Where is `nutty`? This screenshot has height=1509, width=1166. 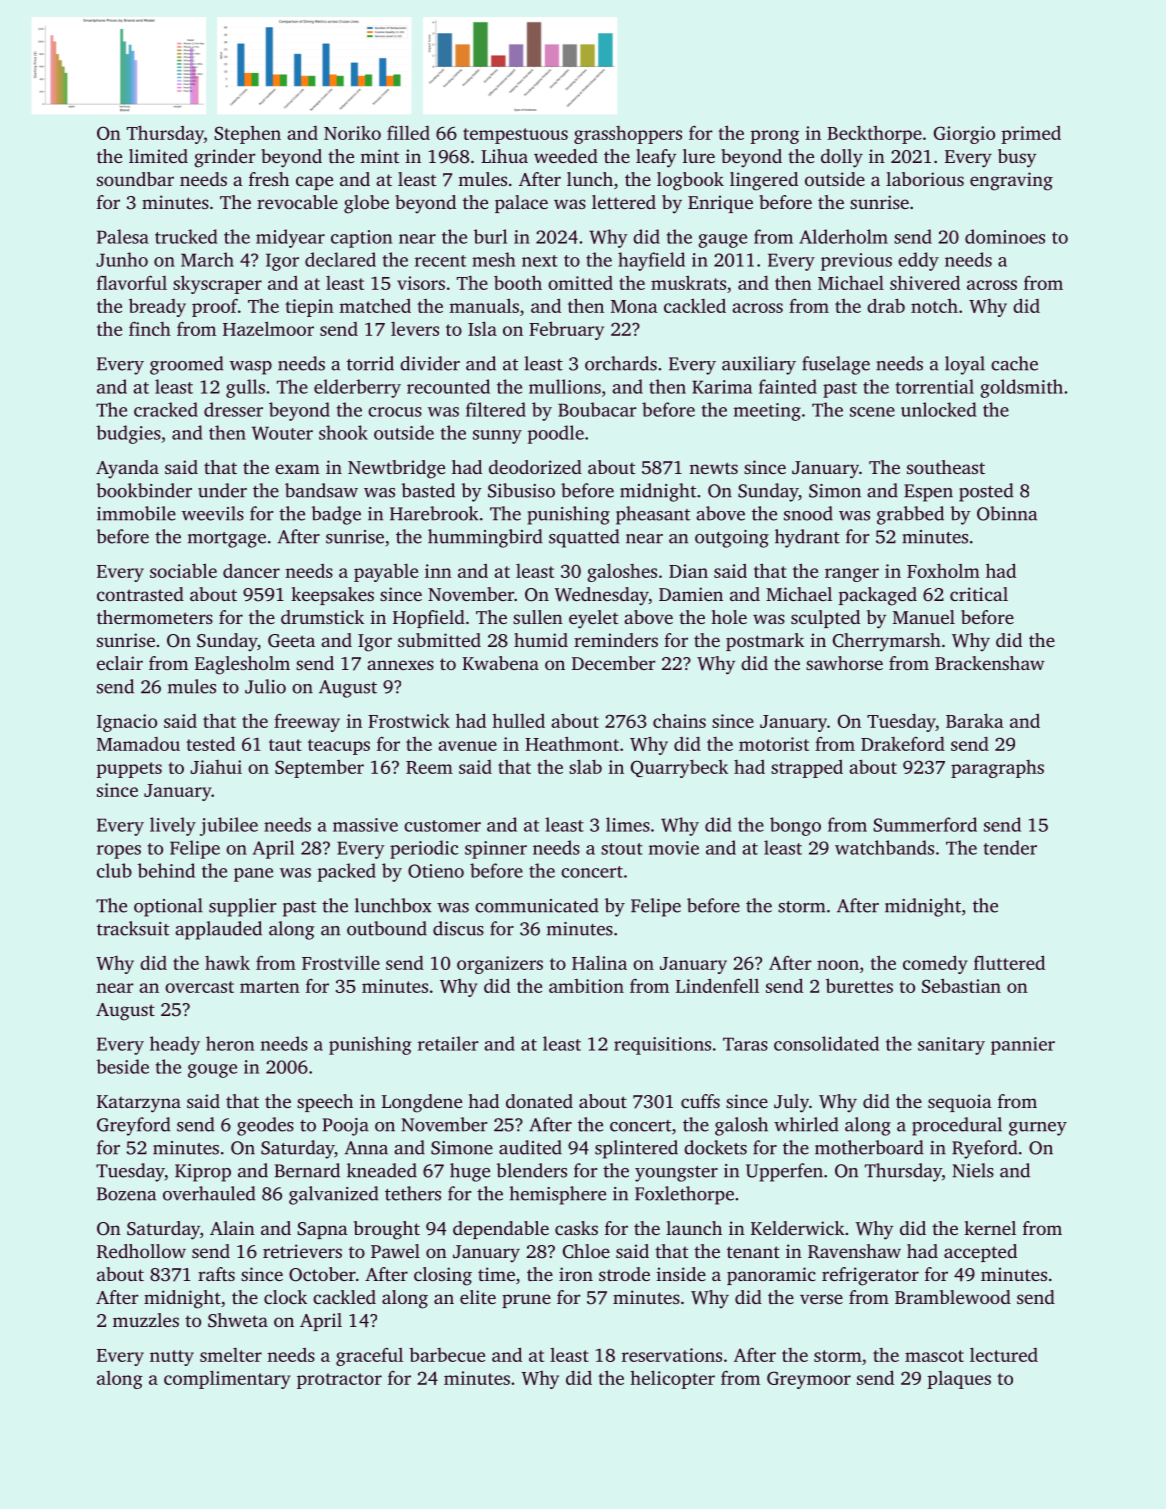
nutty is located at coordinates (172, 1358).
